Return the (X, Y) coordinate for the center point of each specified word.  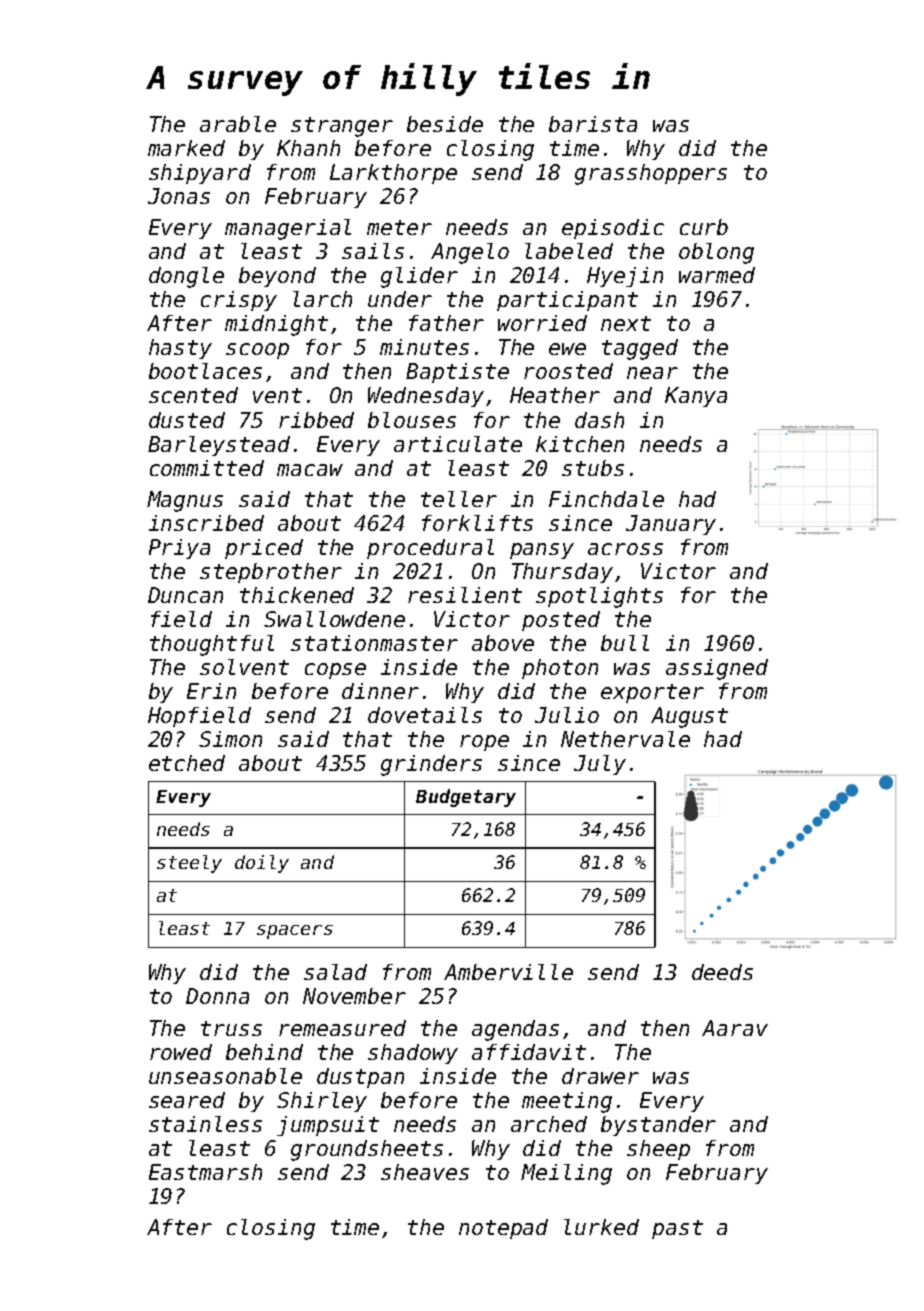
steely (189, 864)
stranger (342, 127)
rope (484, 743)
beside (445, 124)
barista (593, 124)
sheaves (425, 1172)
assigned (717, 669)
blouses (412, 420)
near (652, 373)
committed (207, 468)
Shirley (322, 1102)
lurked (601, 1227)
